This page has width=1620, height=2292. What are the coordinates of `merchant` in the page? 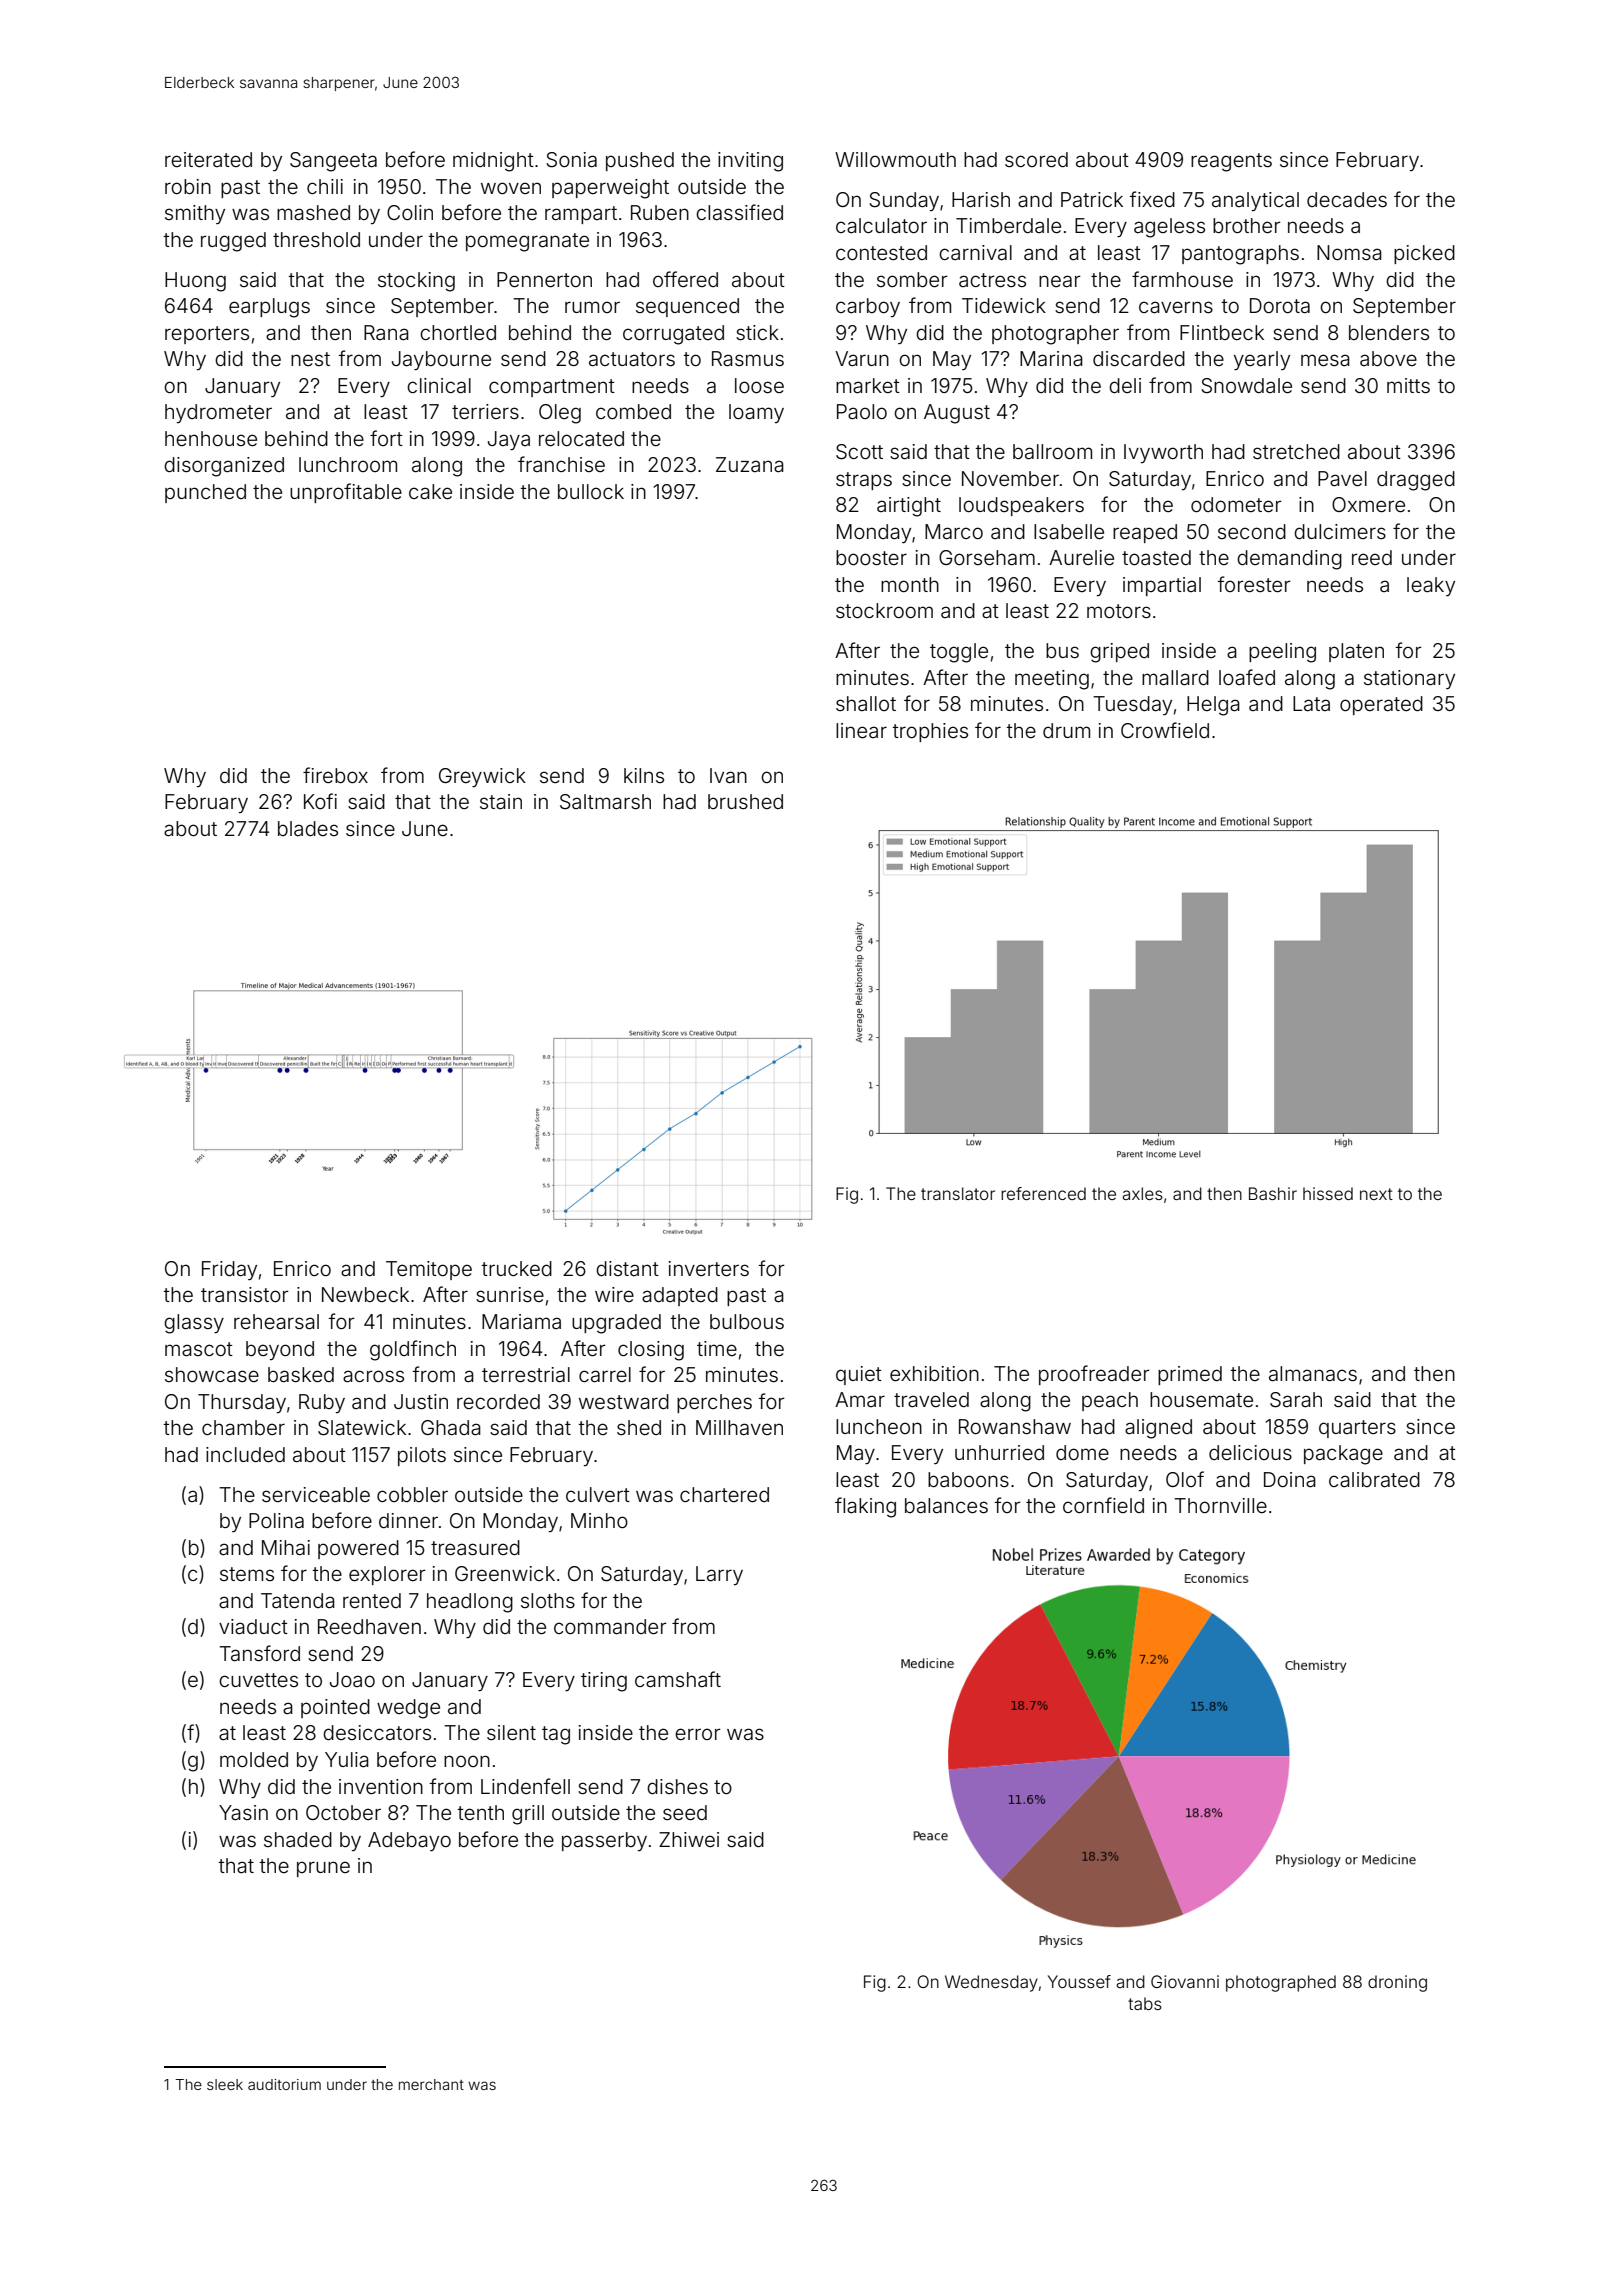 It's located at (431, 2084).
